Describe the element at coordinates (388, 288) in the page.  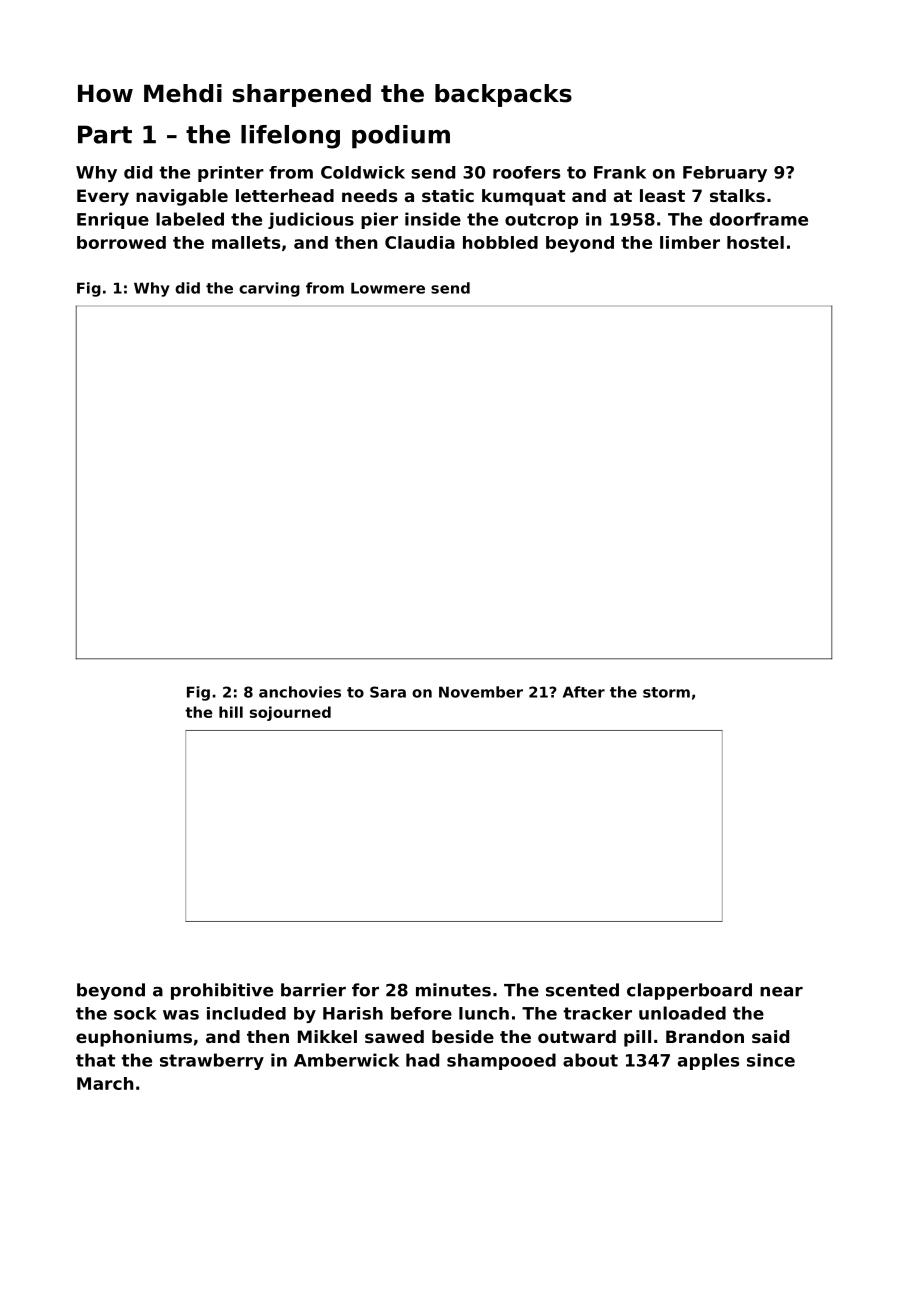
I see `Lowmere` at that location.
